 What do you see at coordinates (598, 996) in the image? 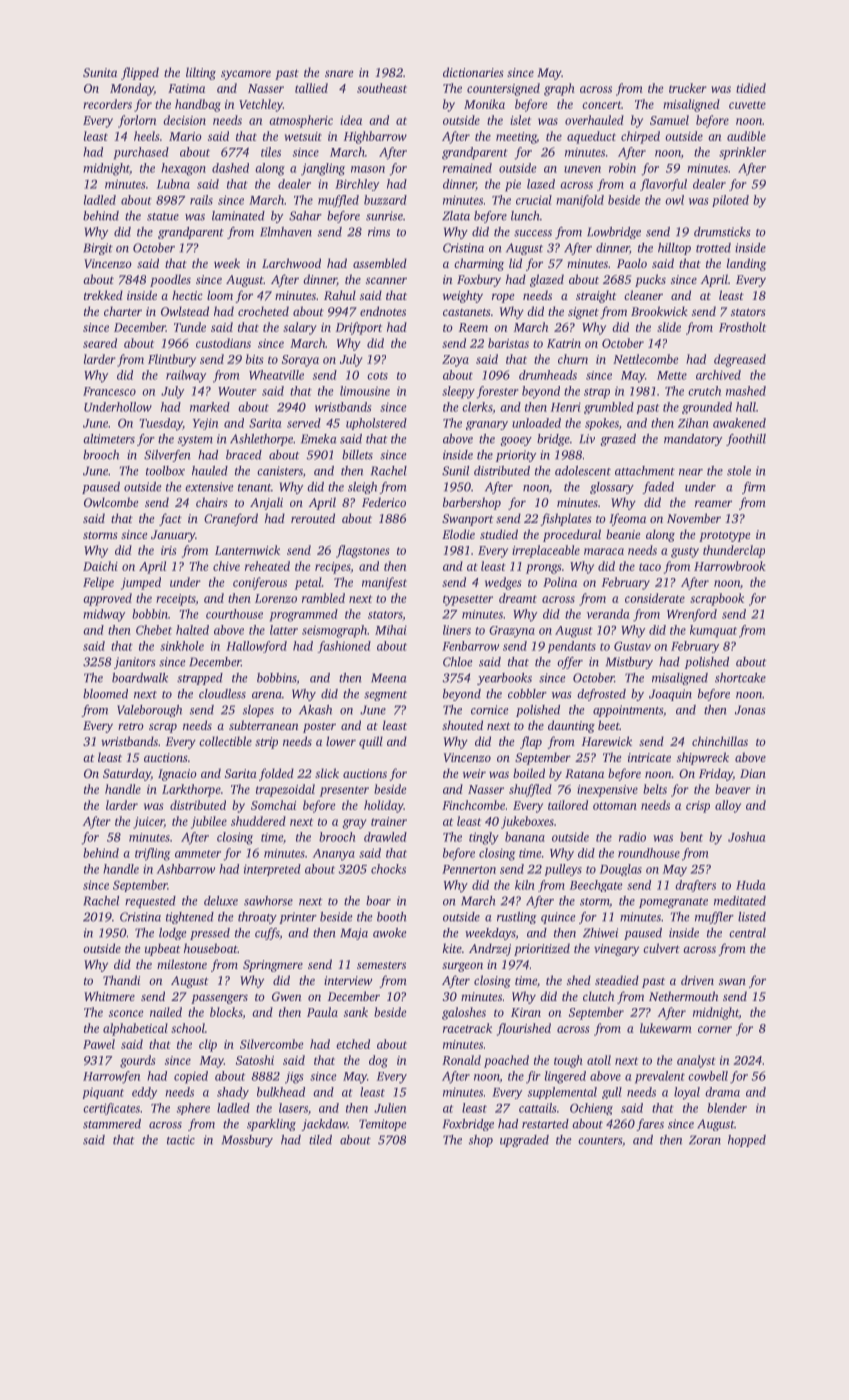
I see `clutch` at bounding box center [598, 996].
